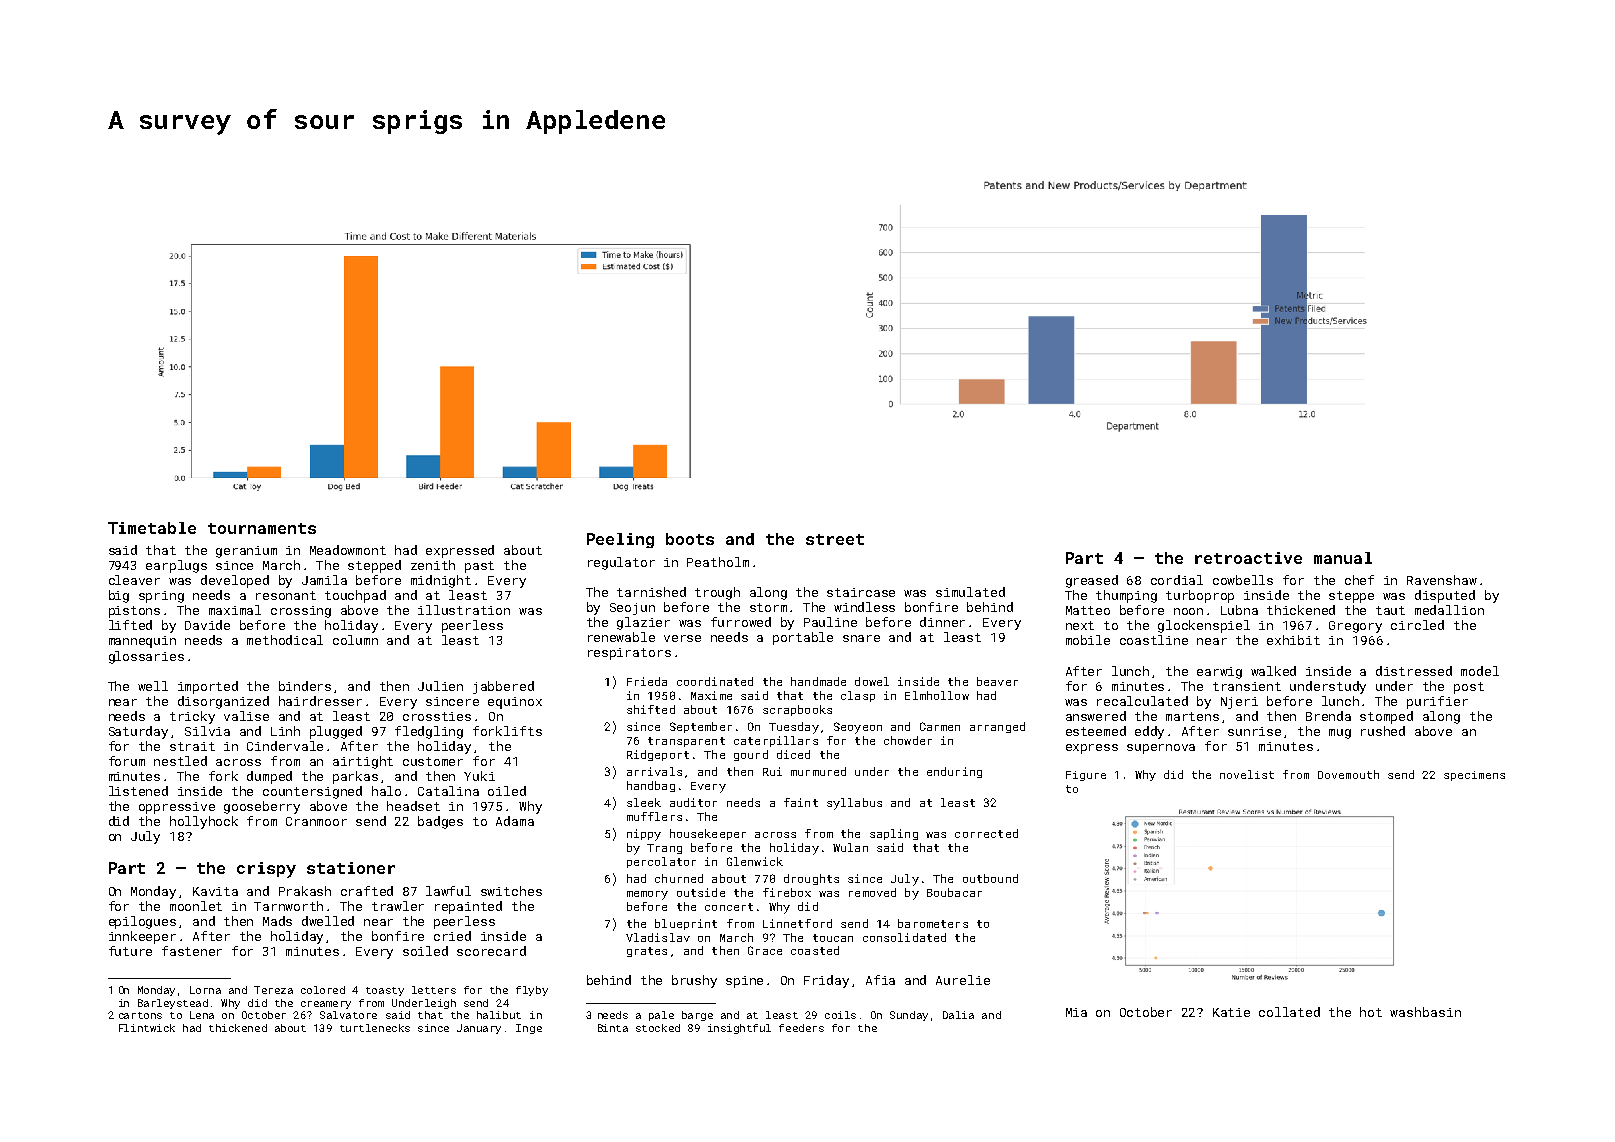 Image resolution: width=1615 pixels, height=1142 pixels. What do you see at coordinates (651, 592) in the screenshot?
I see `tarnished` at bounding box center [651, 592].
